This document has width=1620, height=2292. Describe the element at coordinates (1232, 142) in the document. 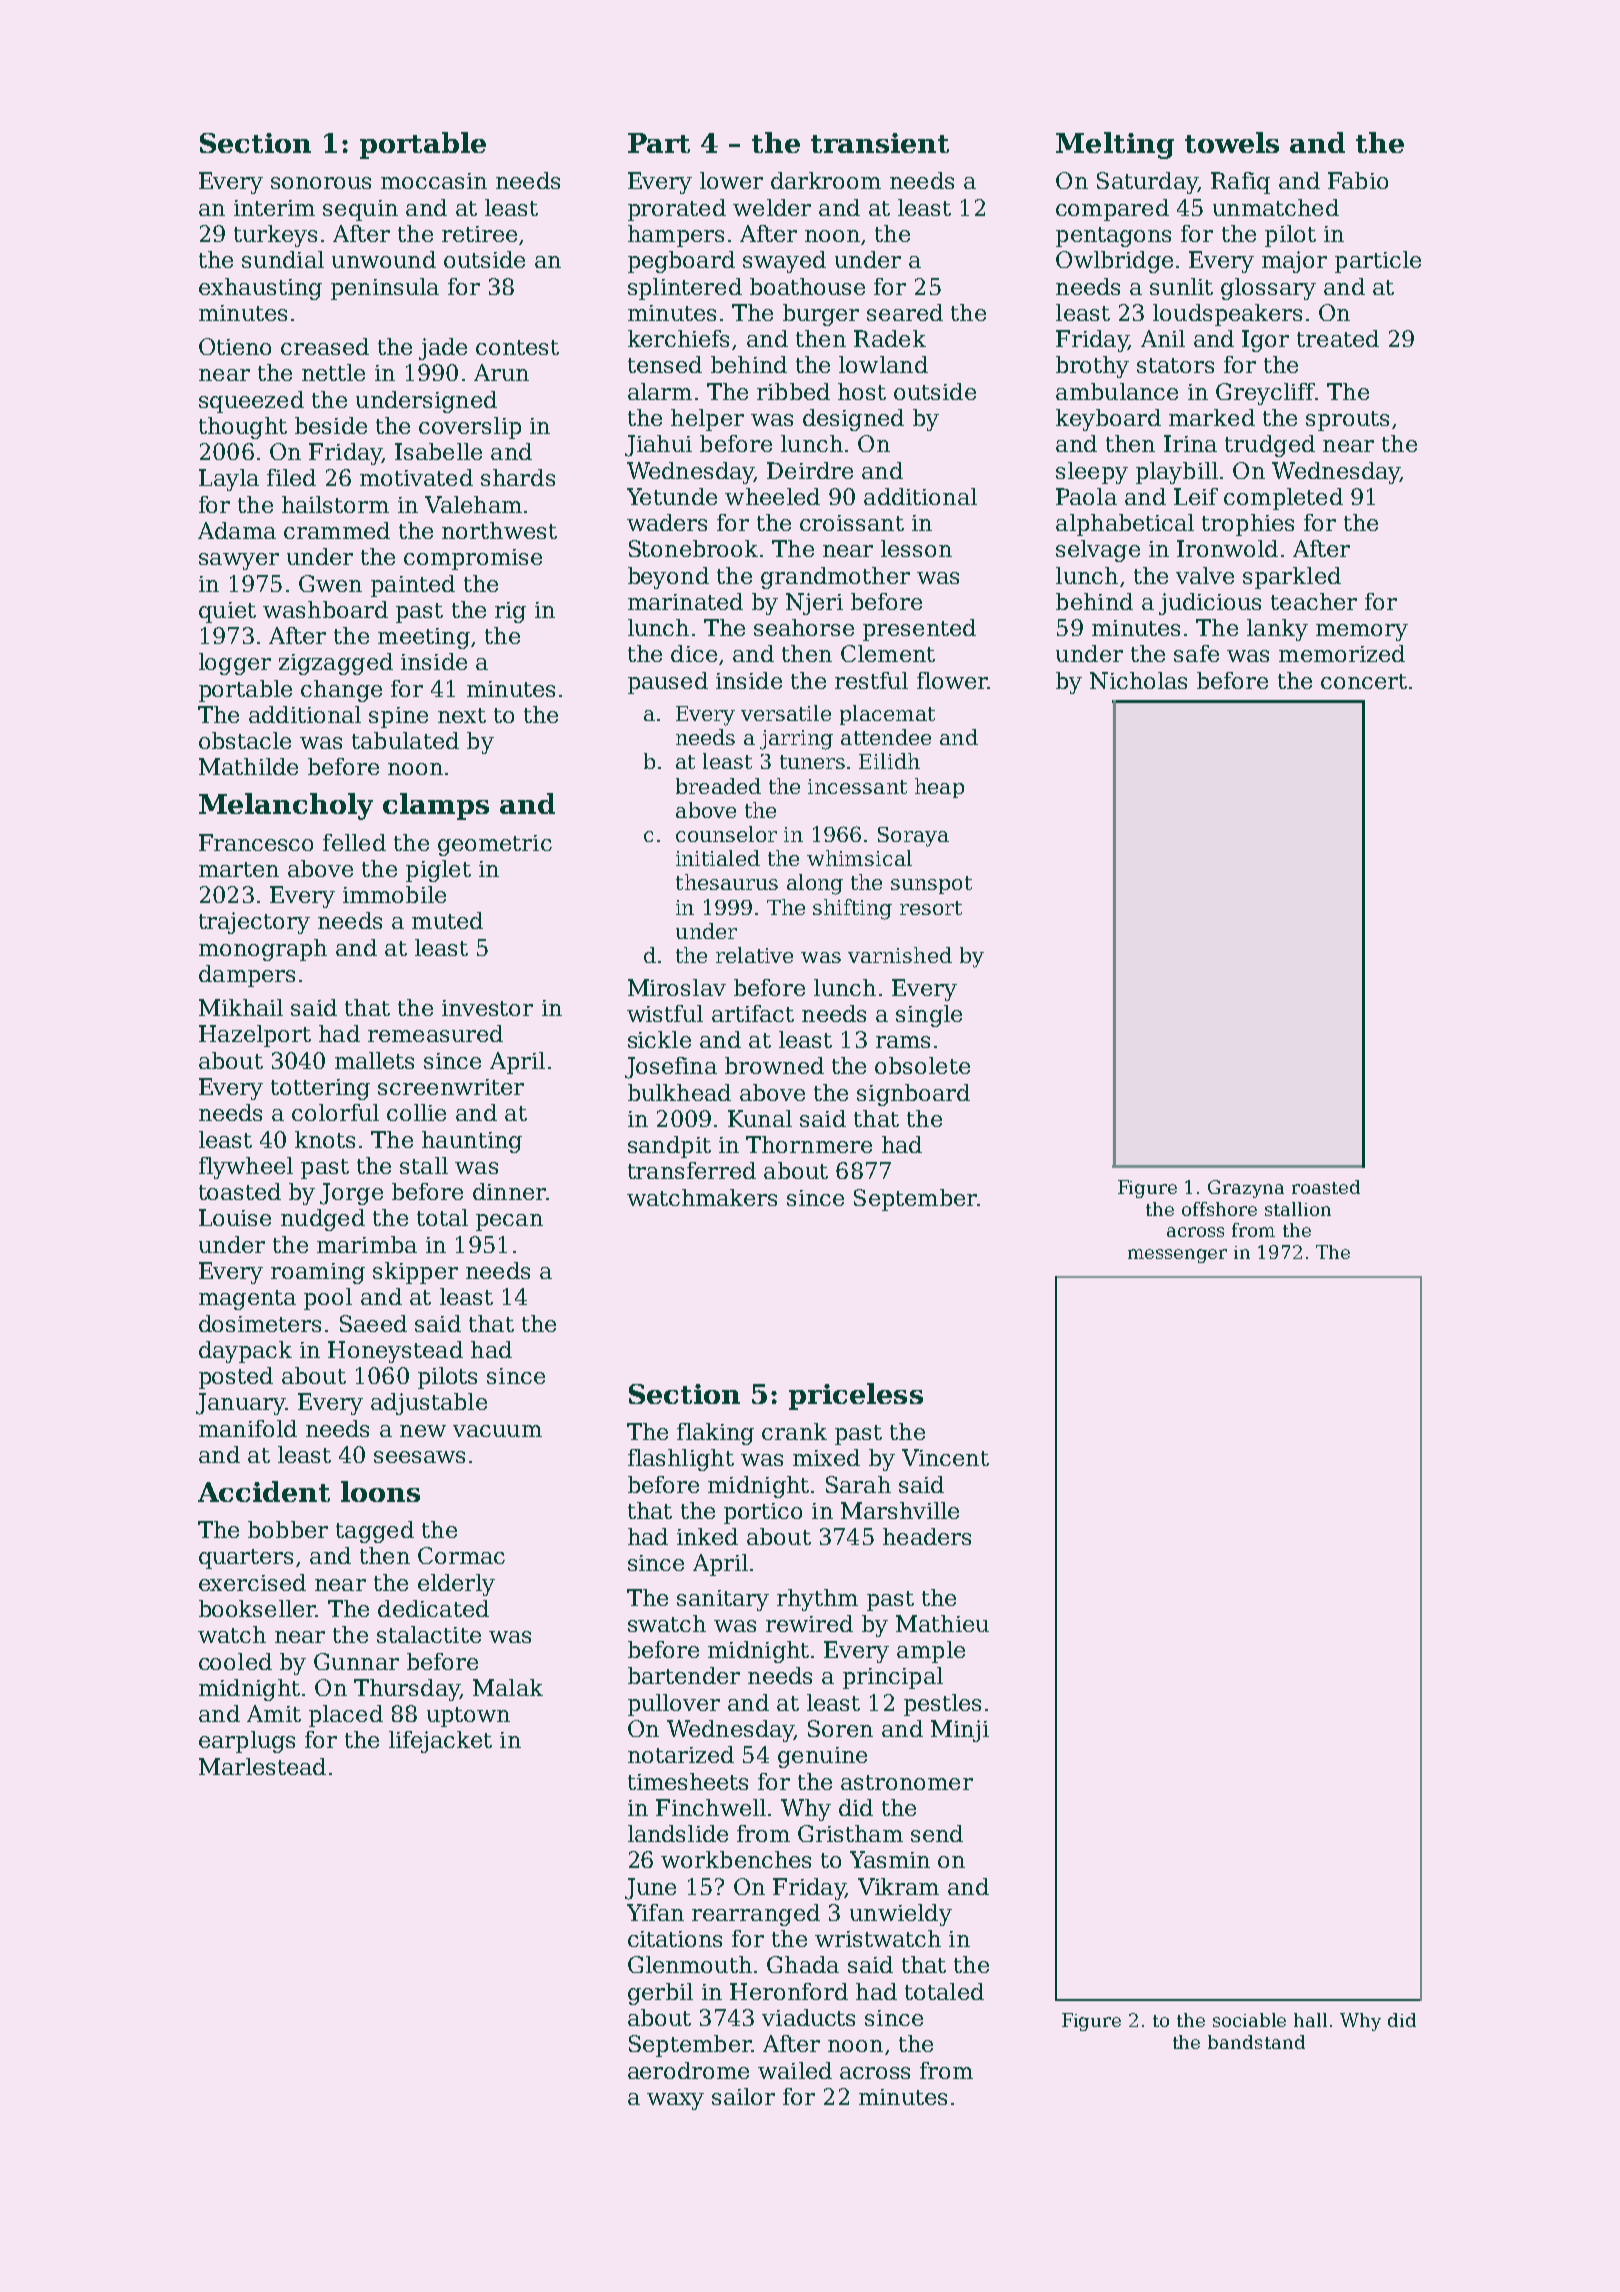

I see `towels` at that location.
